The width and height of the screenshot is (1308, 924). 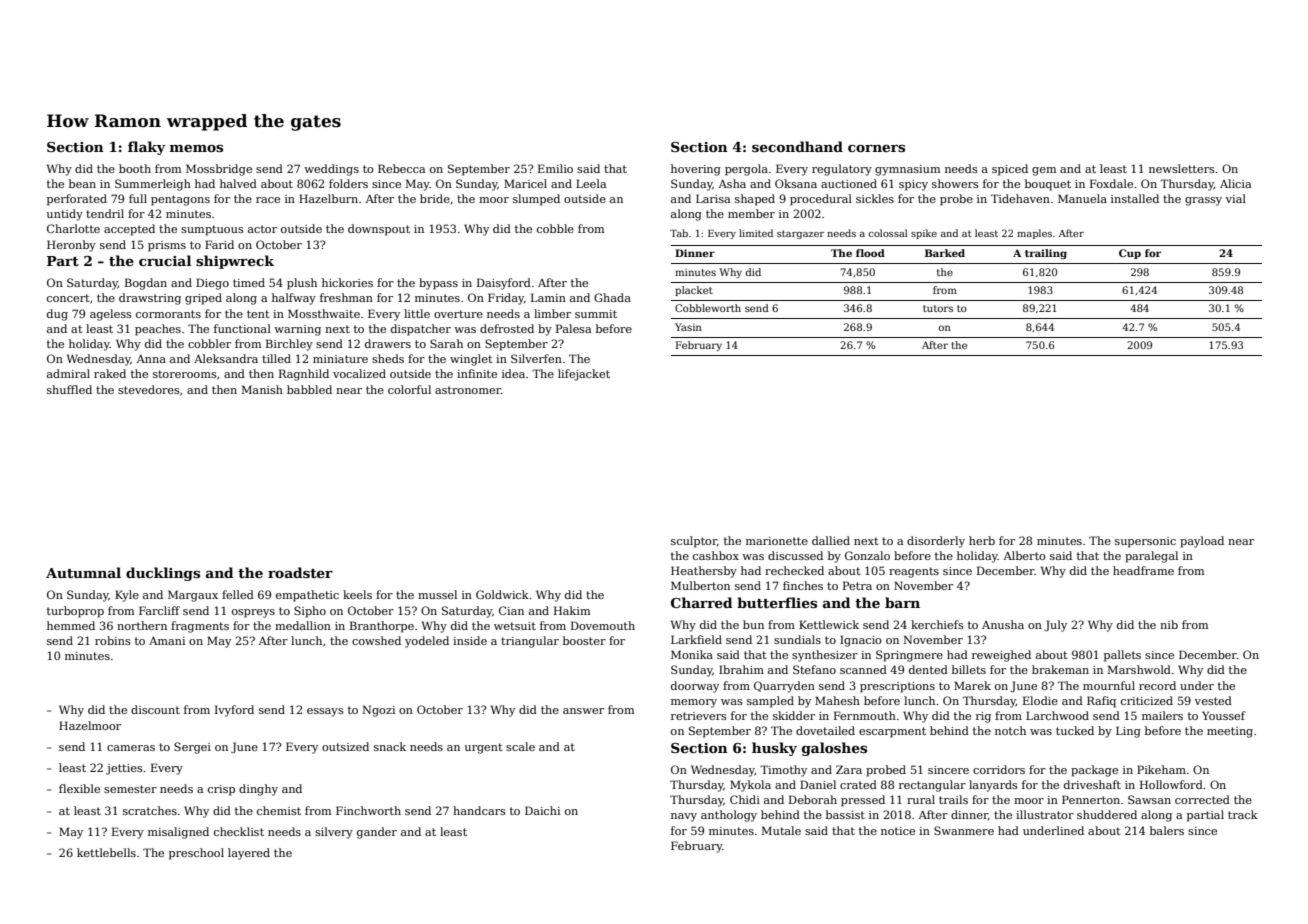 I want to click on handcars, so click(x=479, y=810).
